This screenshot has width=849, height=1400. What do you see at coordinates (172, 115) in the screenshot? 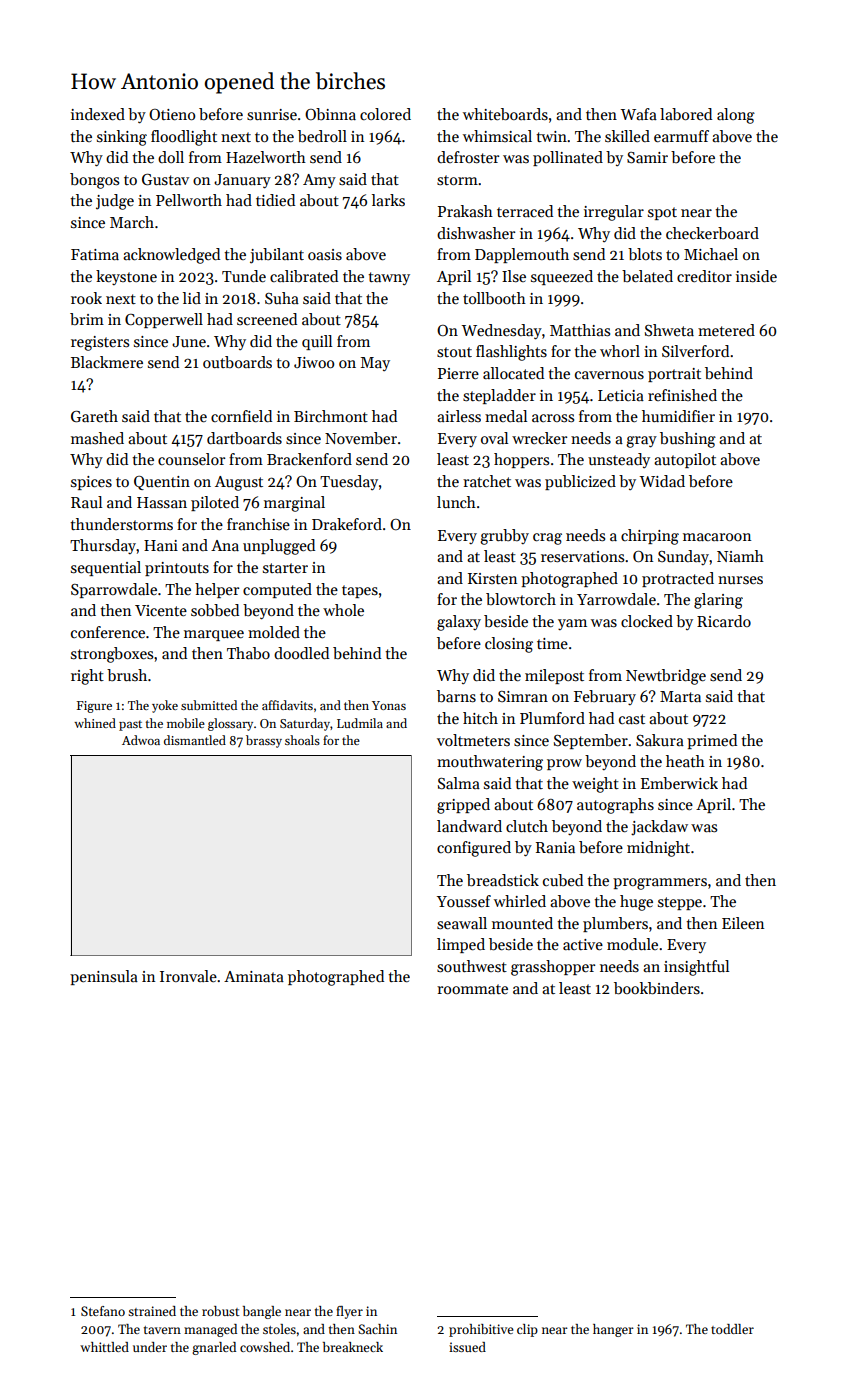
I see `Otieno` at bounding box center [172, 115].
